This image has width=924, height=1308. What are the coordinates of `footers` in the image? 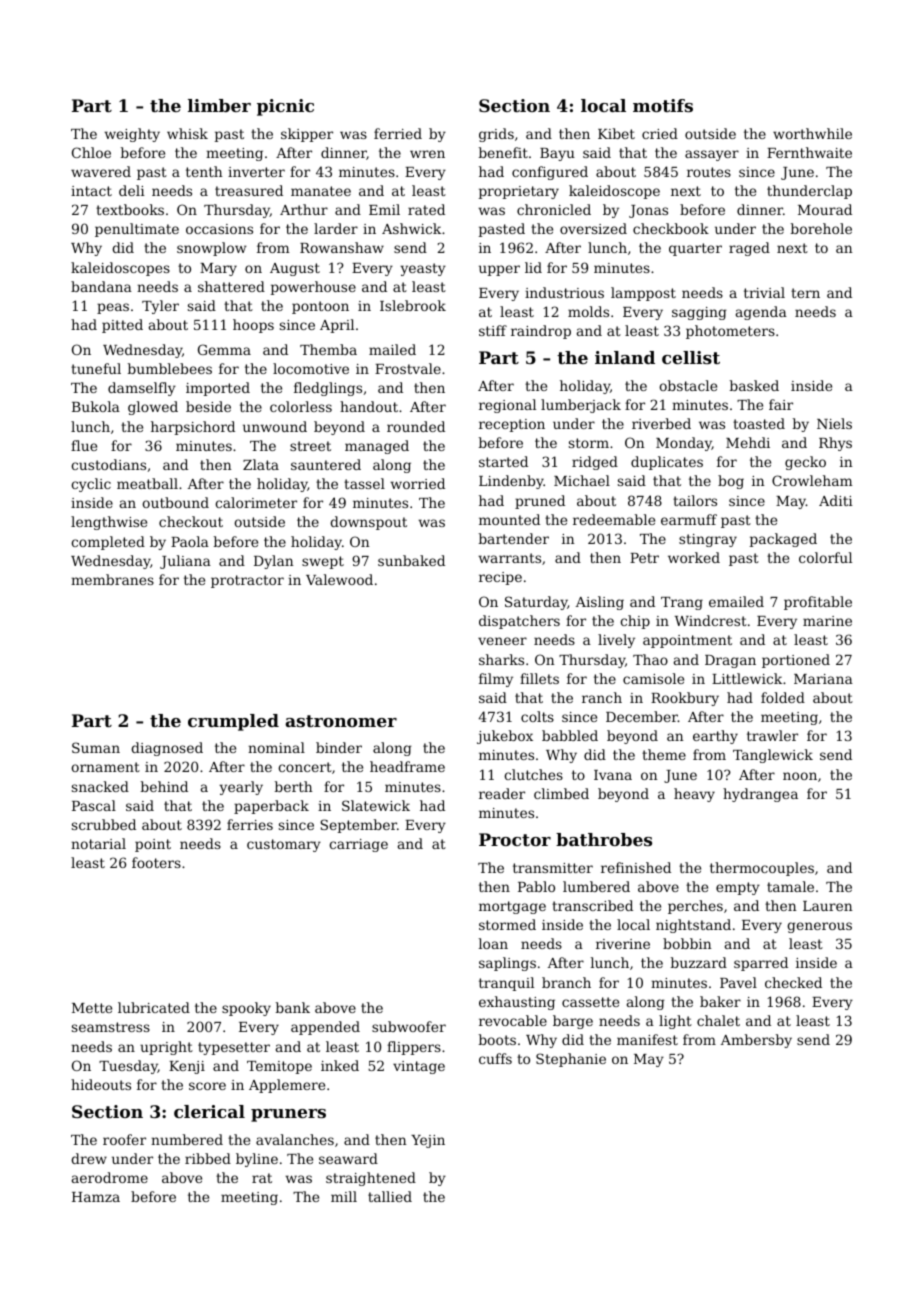 It's located at (156, 862).
